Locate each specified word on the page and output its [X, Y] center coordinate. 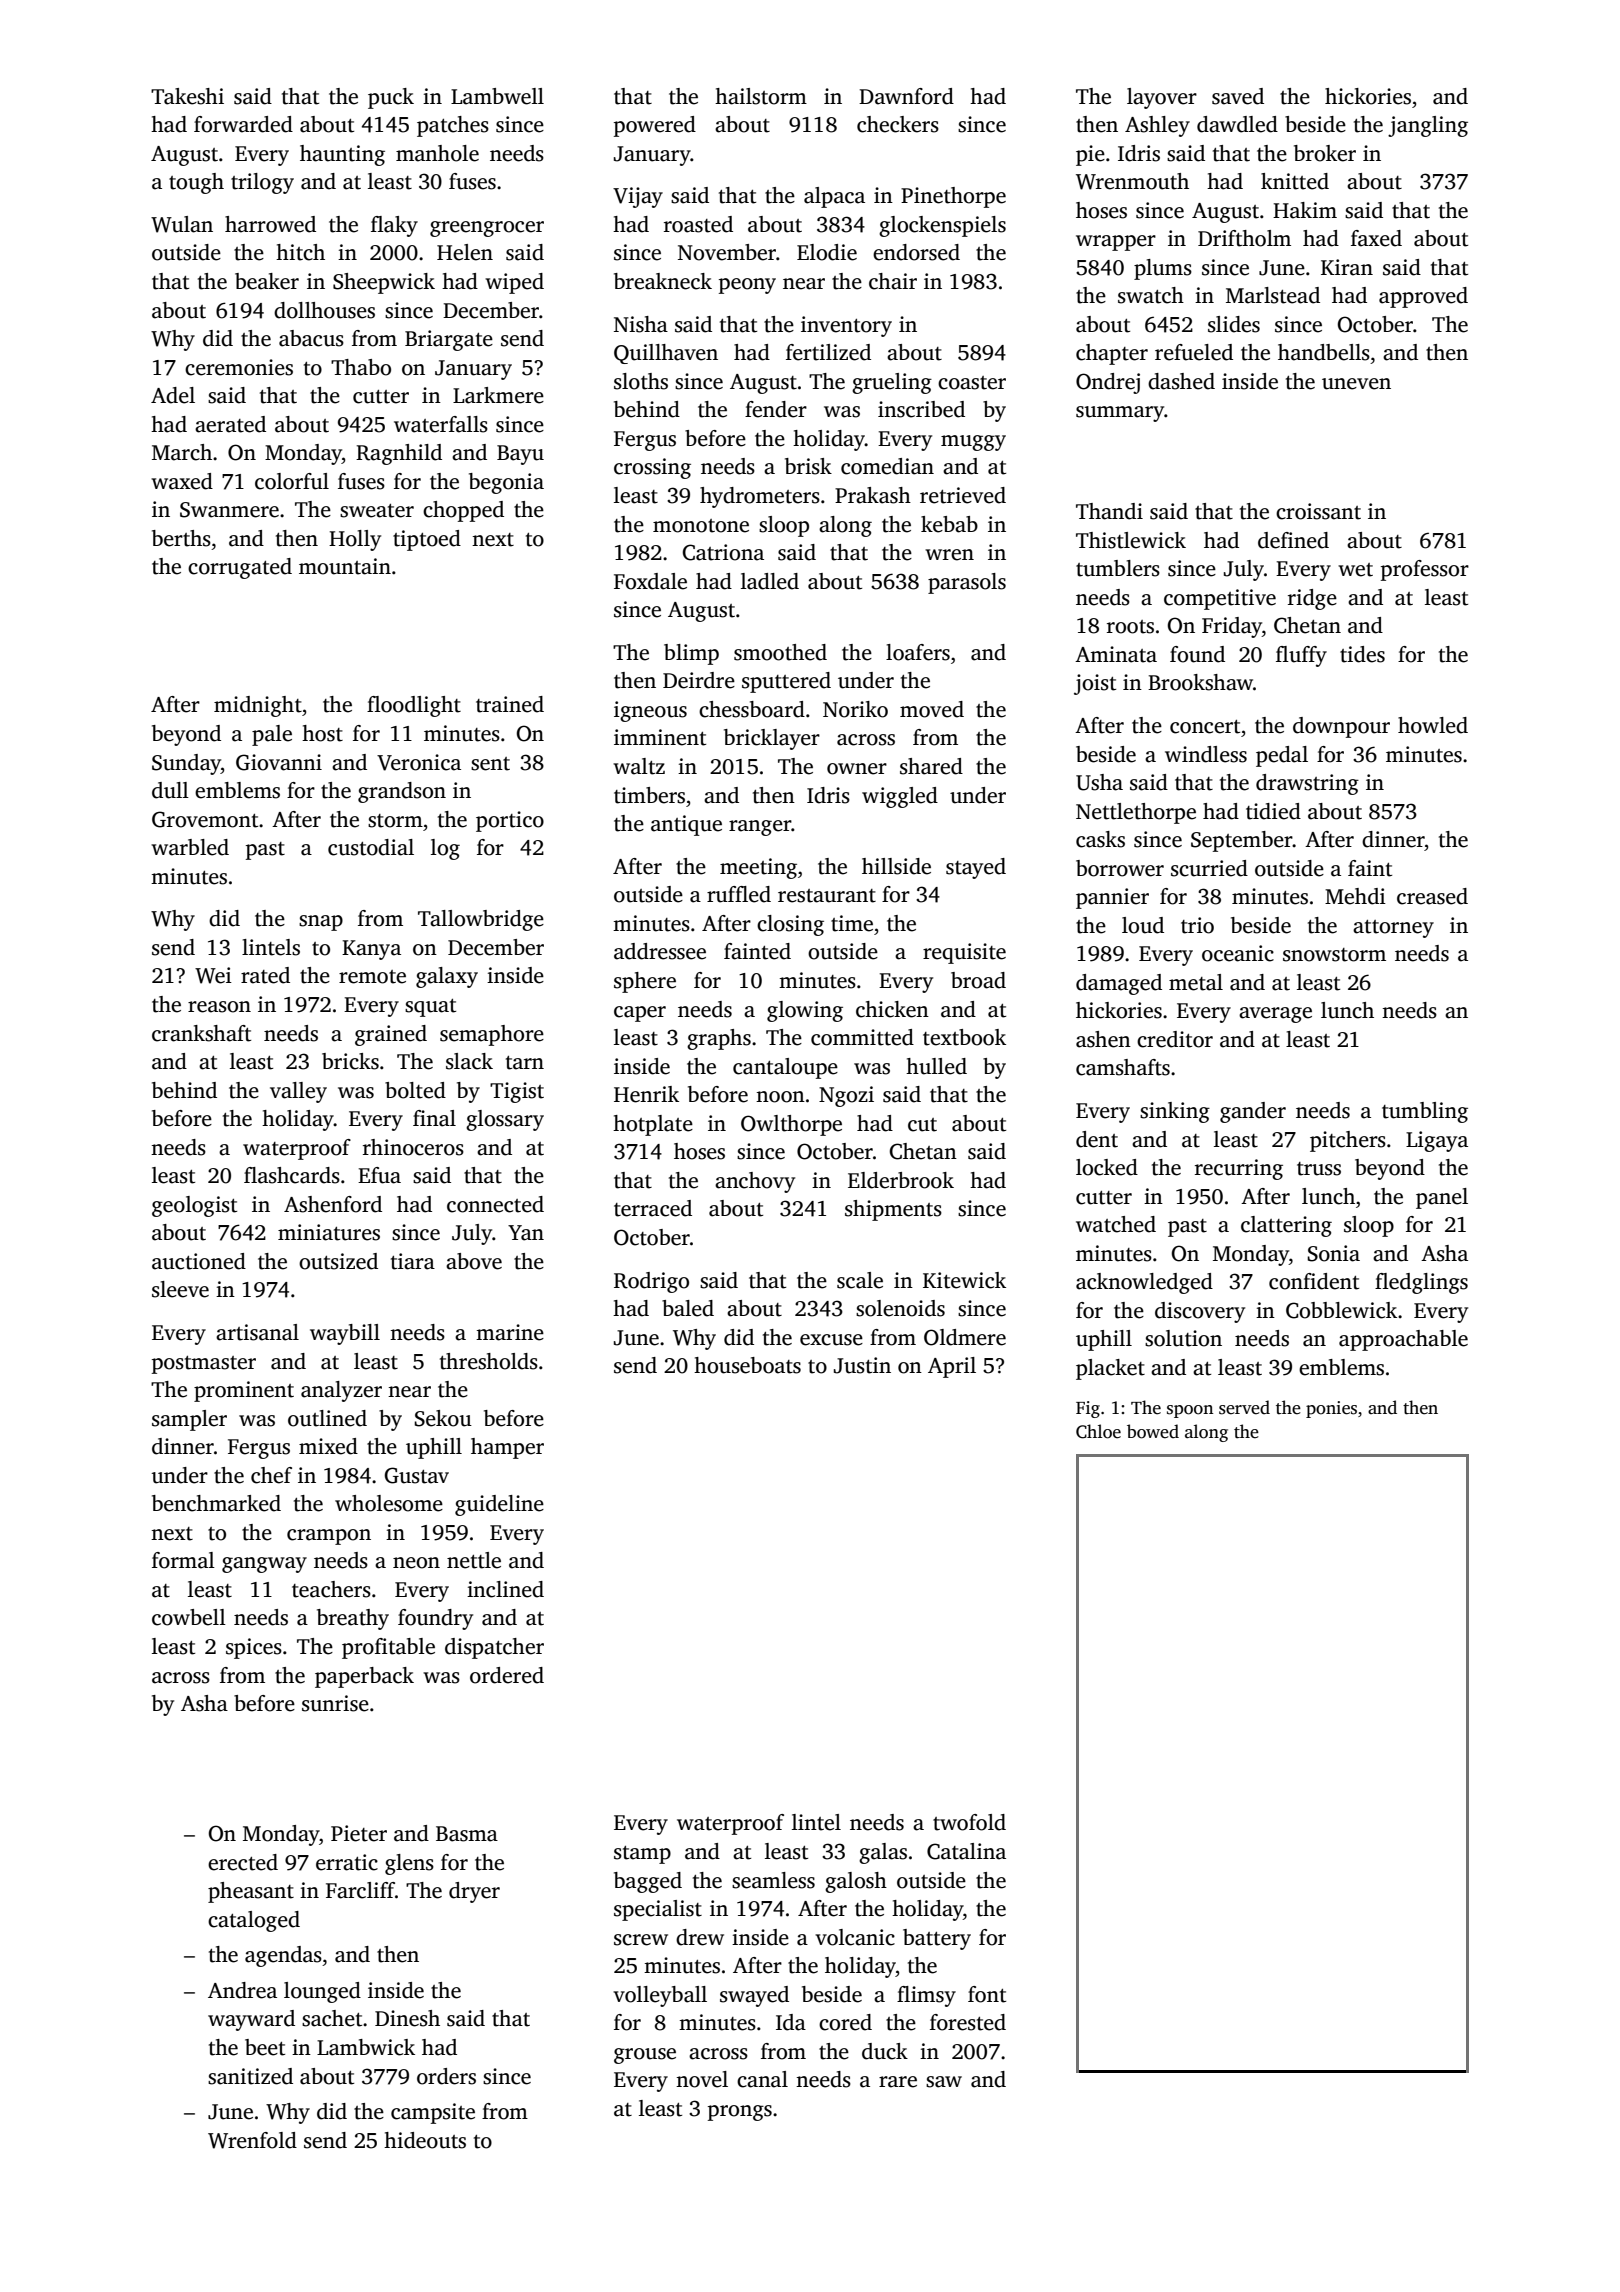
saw [944, 2082]
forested [968, 2022]
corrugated [240, 568]
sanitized [250, 2076]
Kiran [1347, 267]
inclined [505, 1589]
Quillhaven [666, 354]
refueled [1194, 352]
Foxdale [650, 581]
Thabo [361, 367]
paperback [364, 1677]
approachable [1403, 1340]
